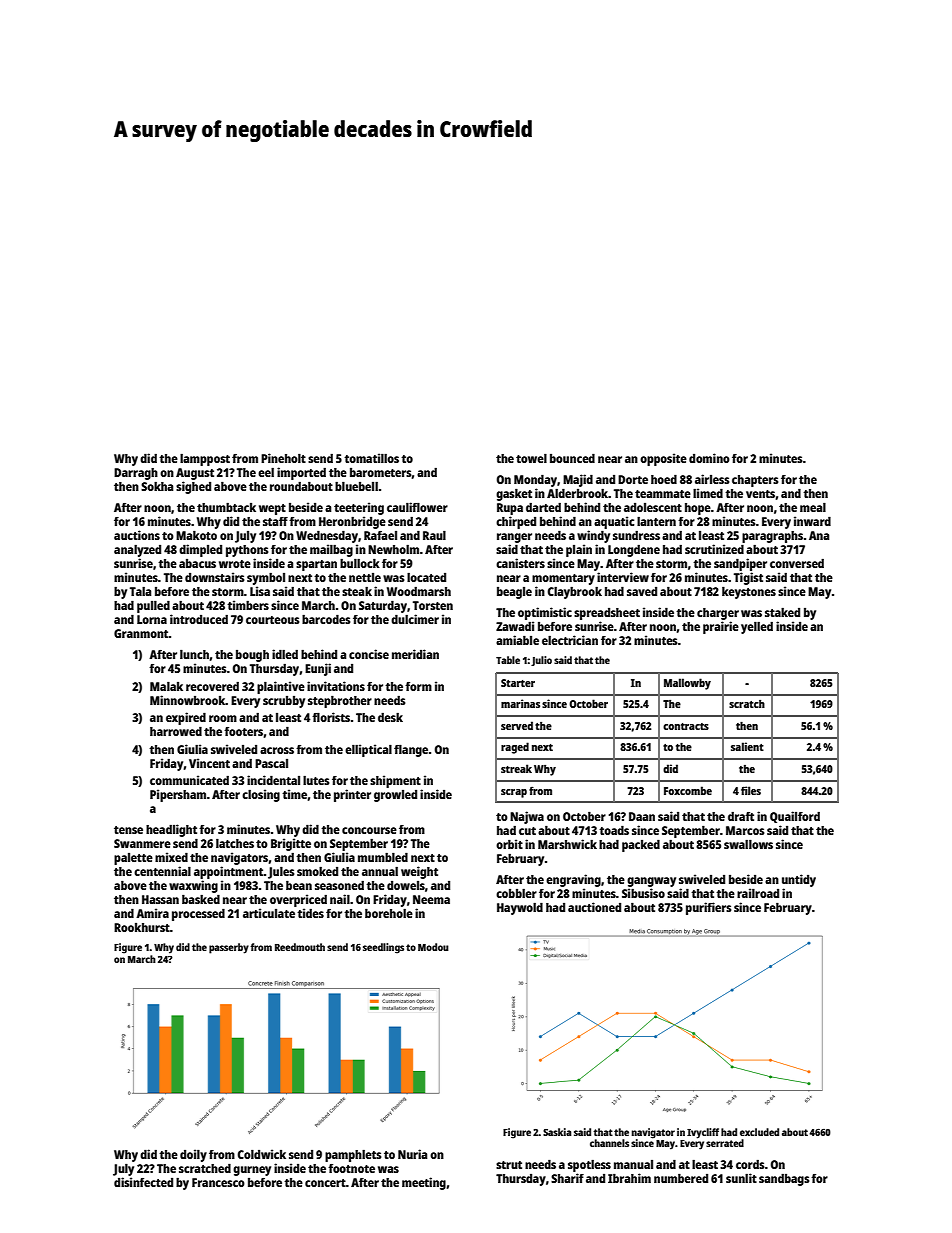 The width and height of the screenshot is (952, 1233). What do you see at coordinates (189, 780) in the screenshot?
I see `communicated` at bounding box center [189, 780].
